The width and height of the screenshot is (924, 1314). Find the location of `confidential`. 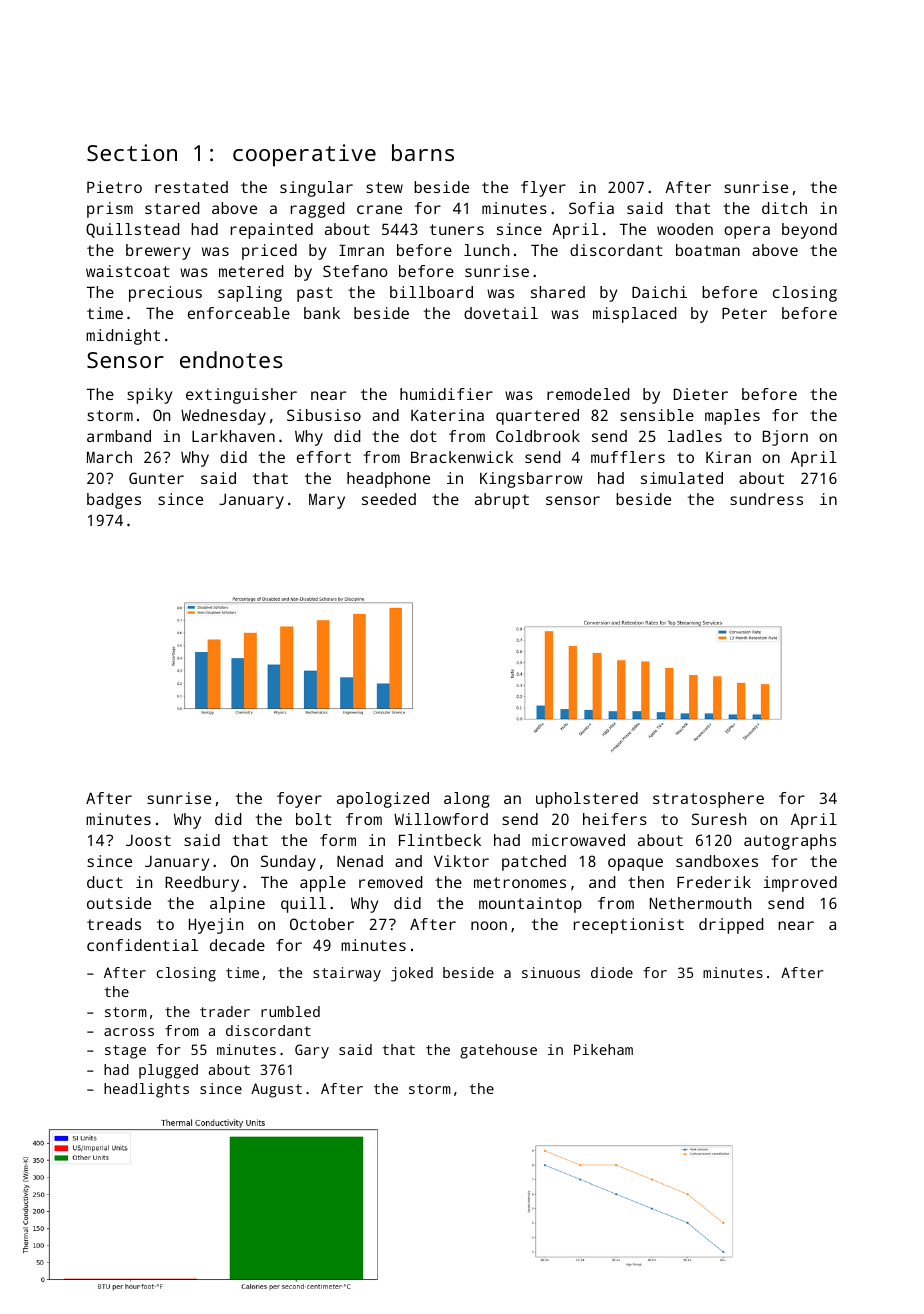

confidential is located at coordinates (142, 945).
